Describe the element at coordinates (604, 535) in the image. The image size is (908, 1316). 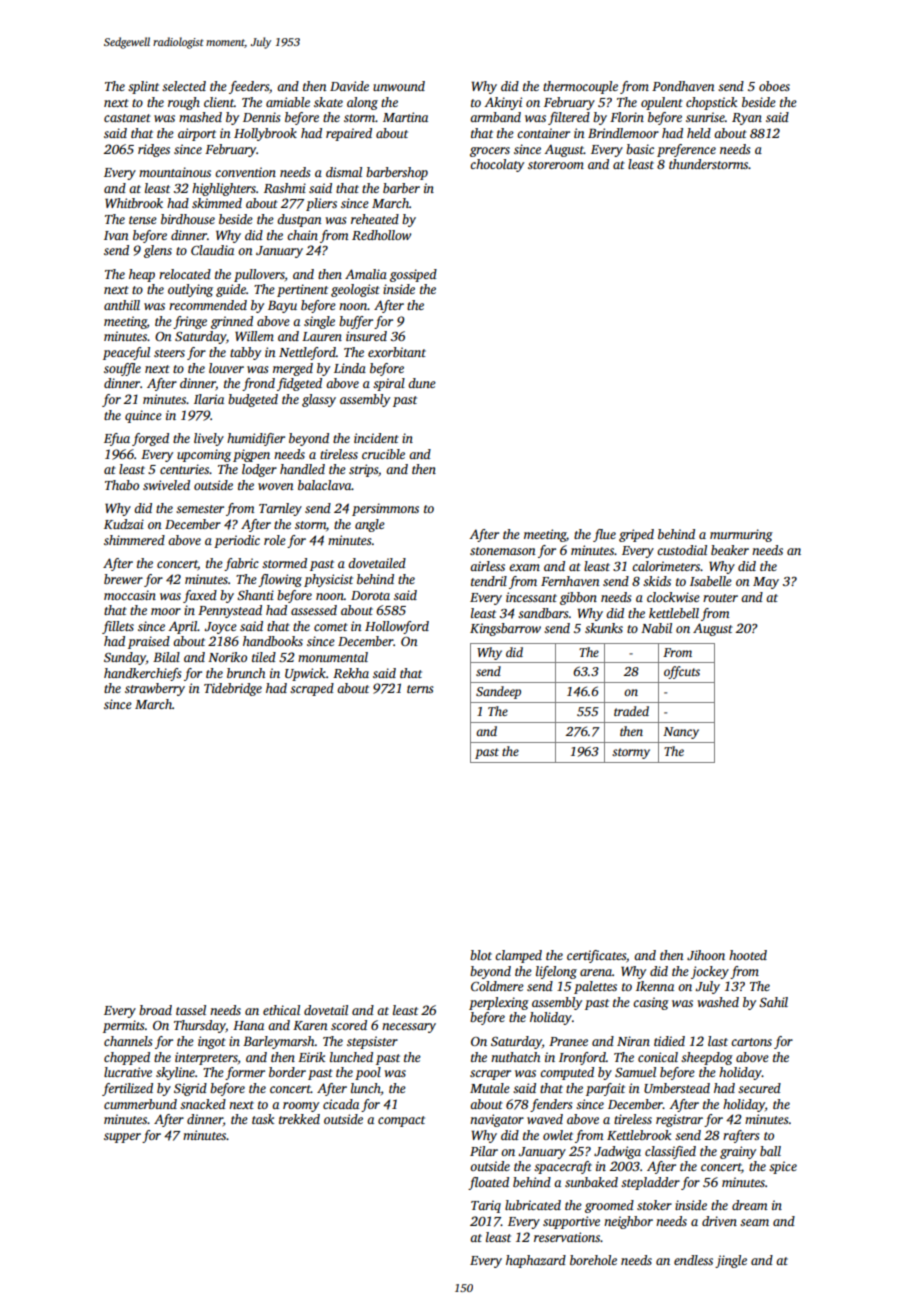
I see `flue` at that location.
